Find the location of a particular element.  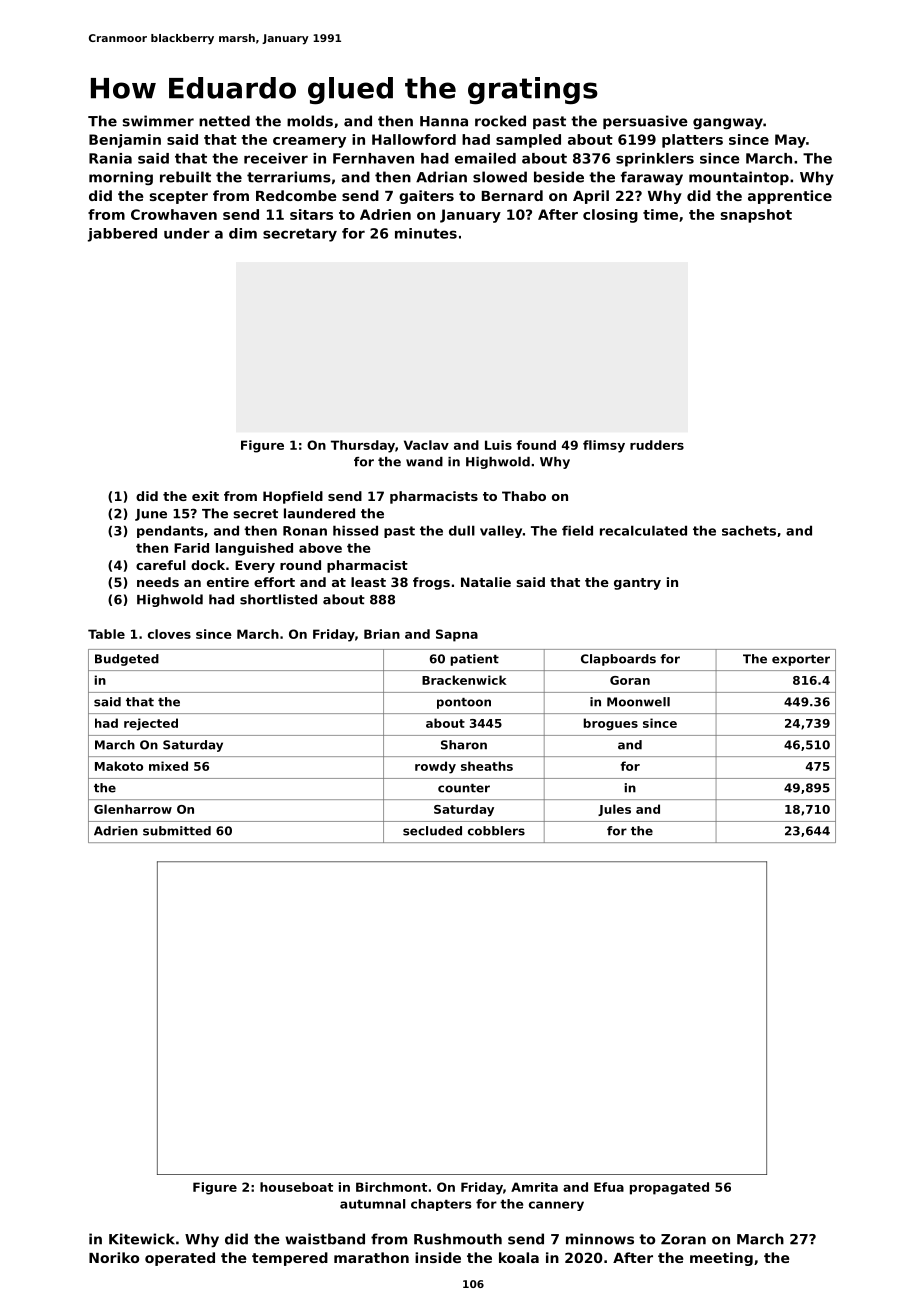

meeting is located at coordinates (721, 1259).
